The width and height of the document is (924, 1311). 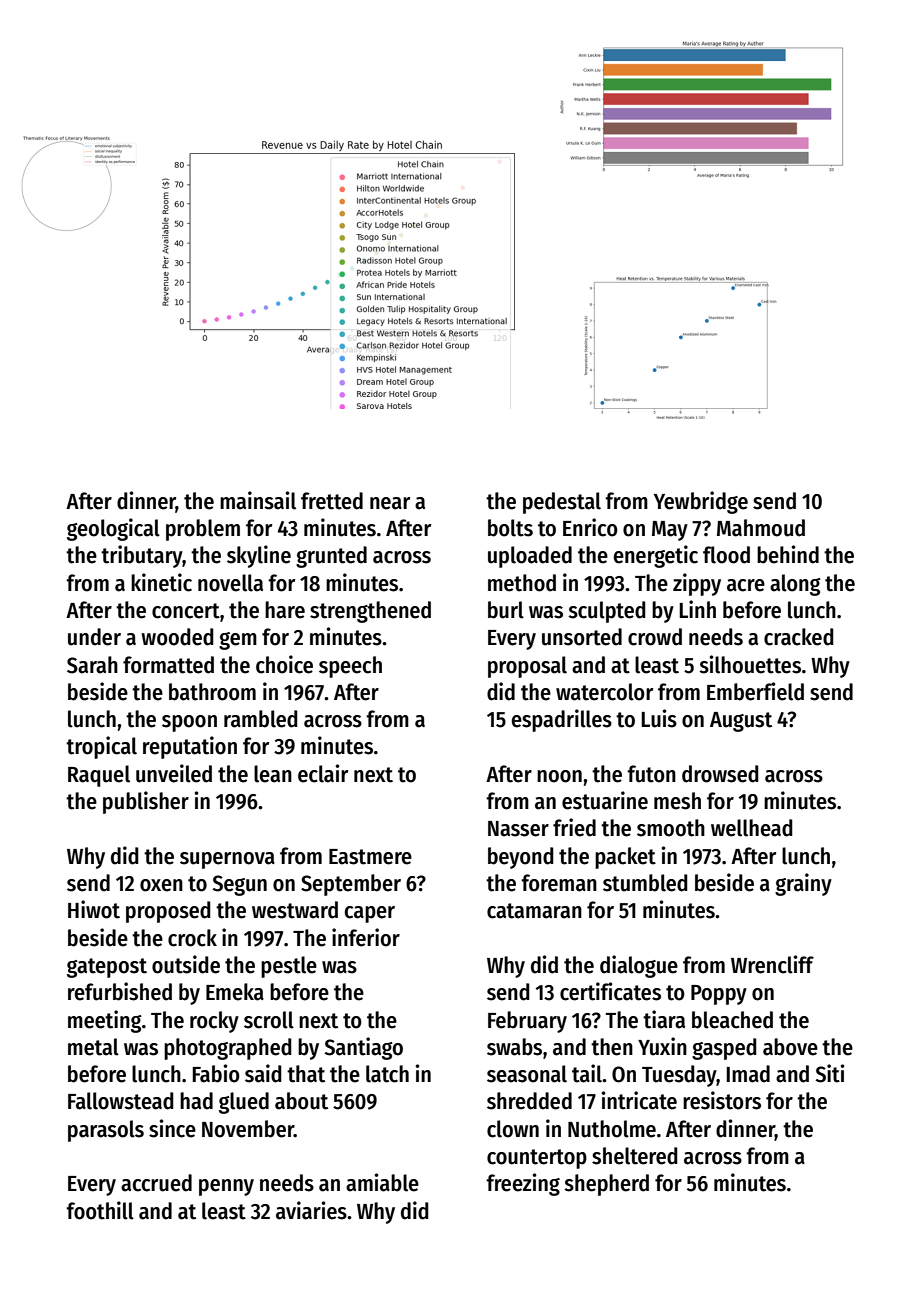 I want to click on Santiago, so click(x=363, y=1048).
